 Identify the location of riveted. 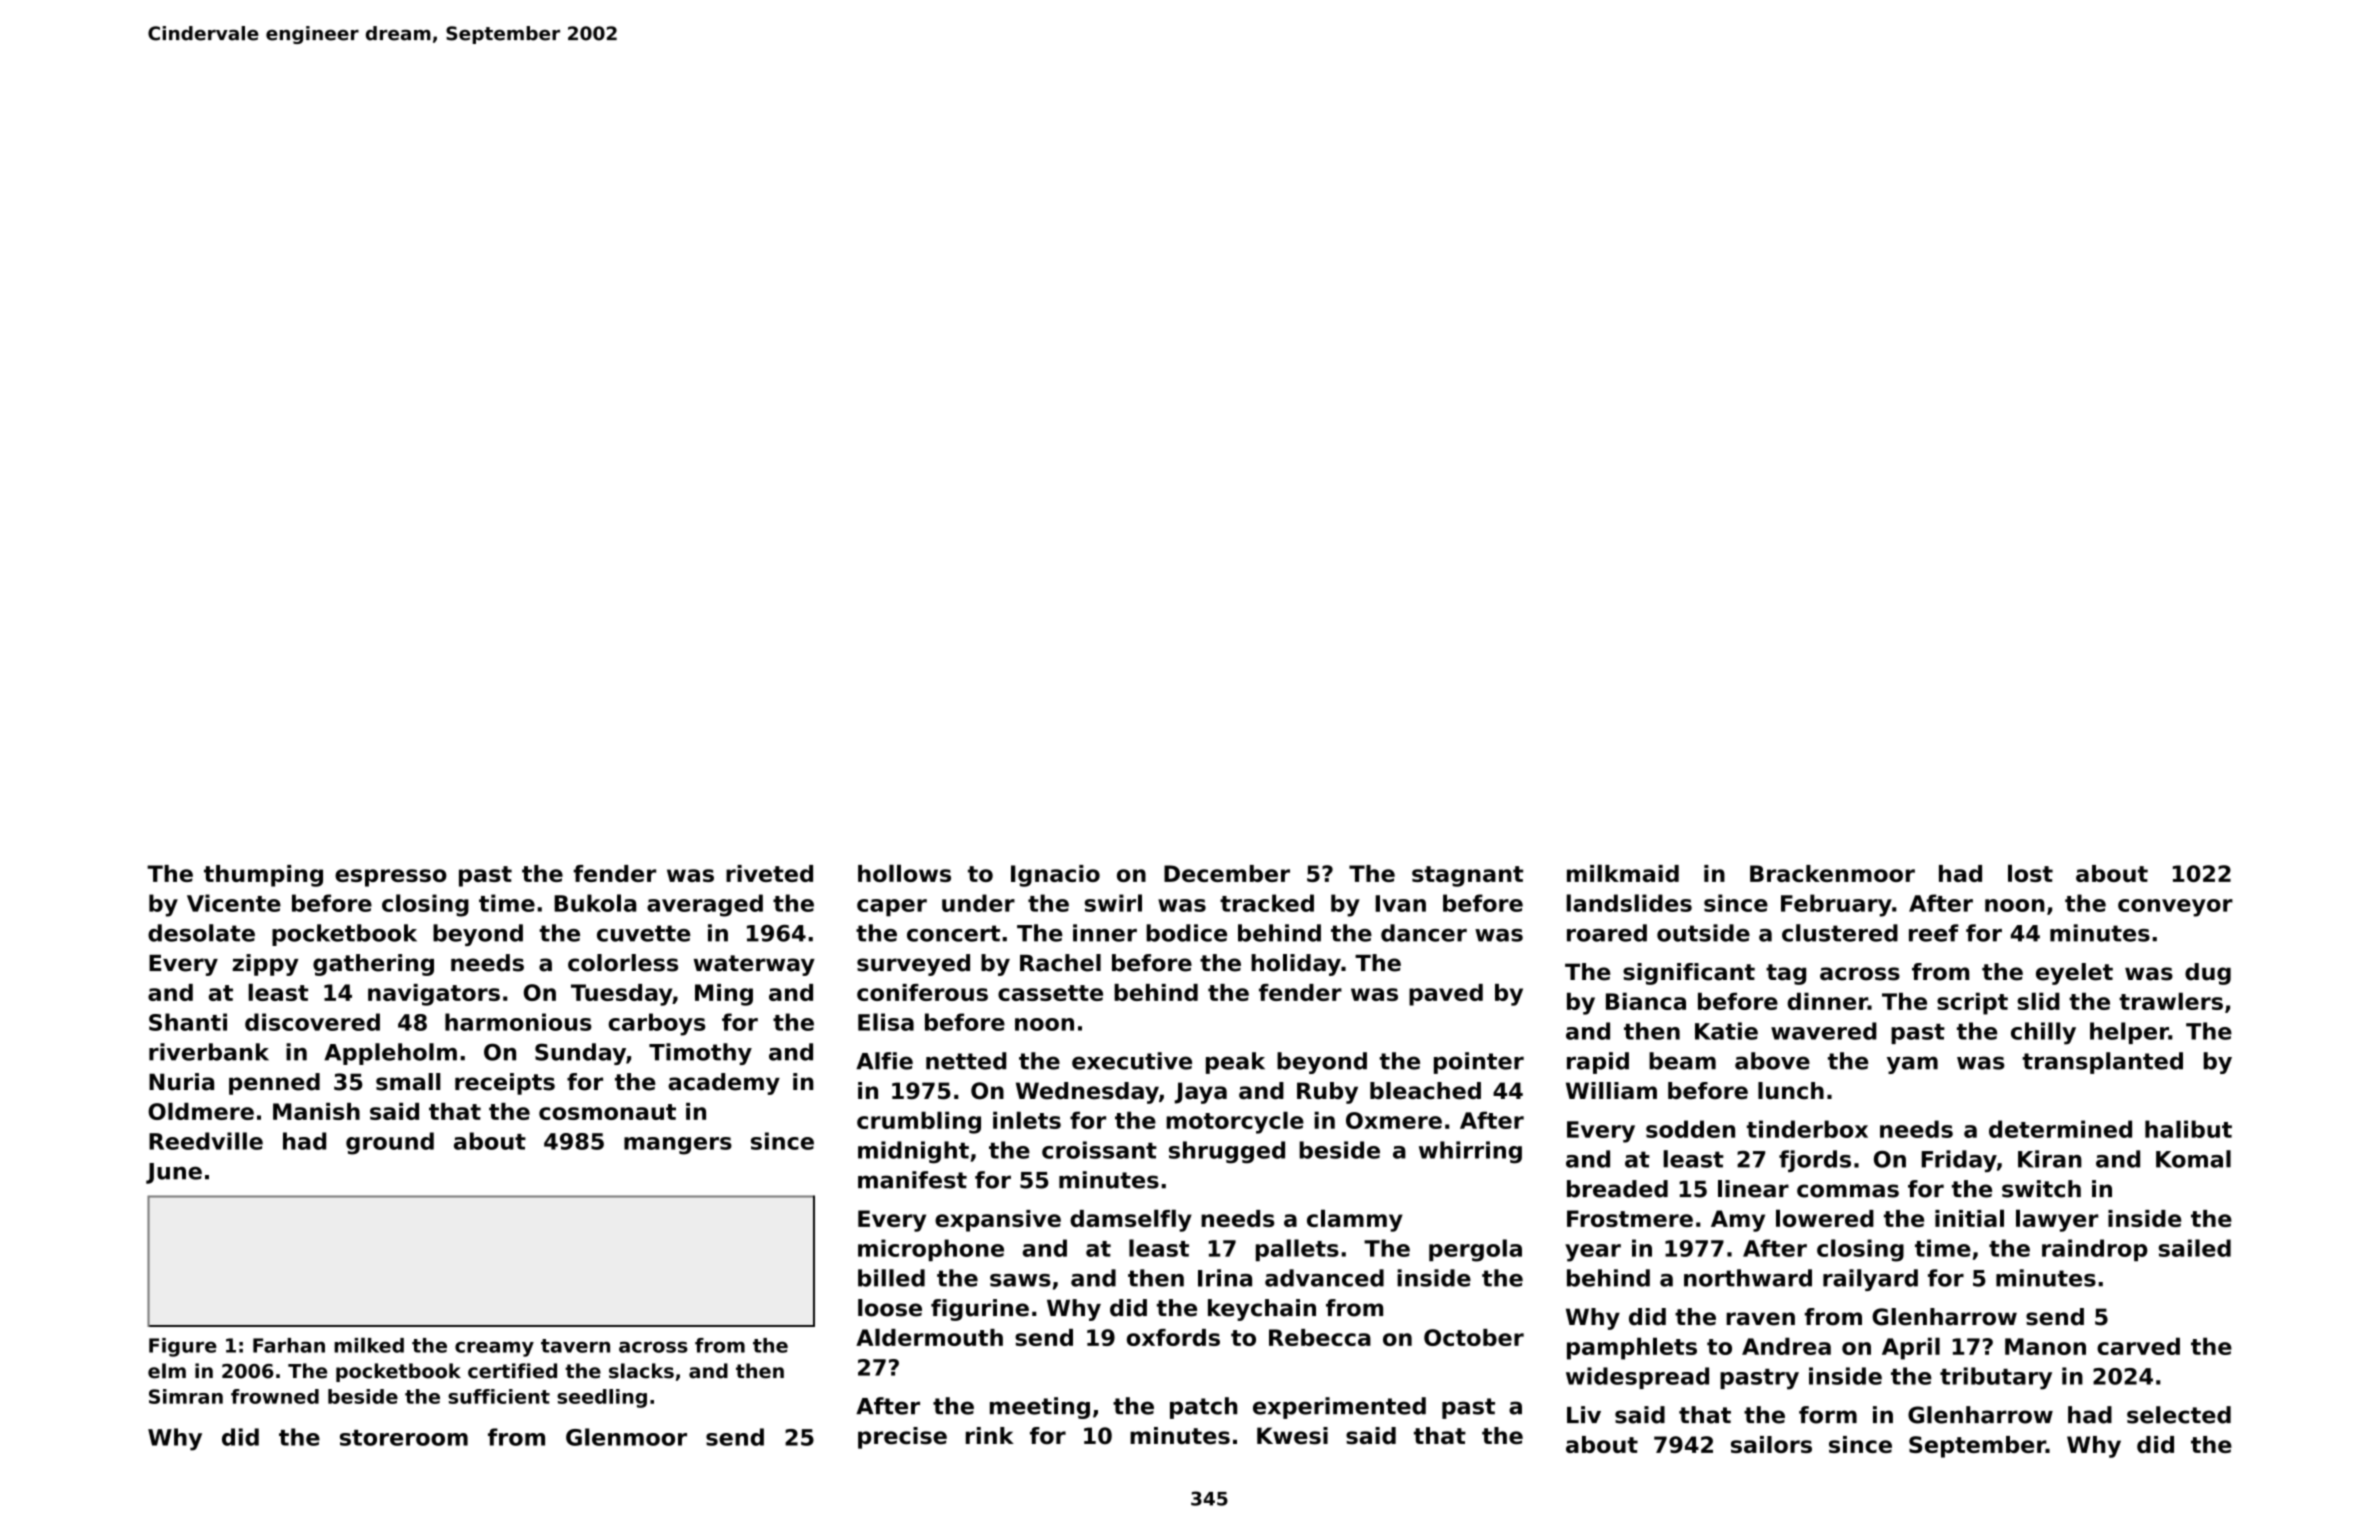
(769, 873).
